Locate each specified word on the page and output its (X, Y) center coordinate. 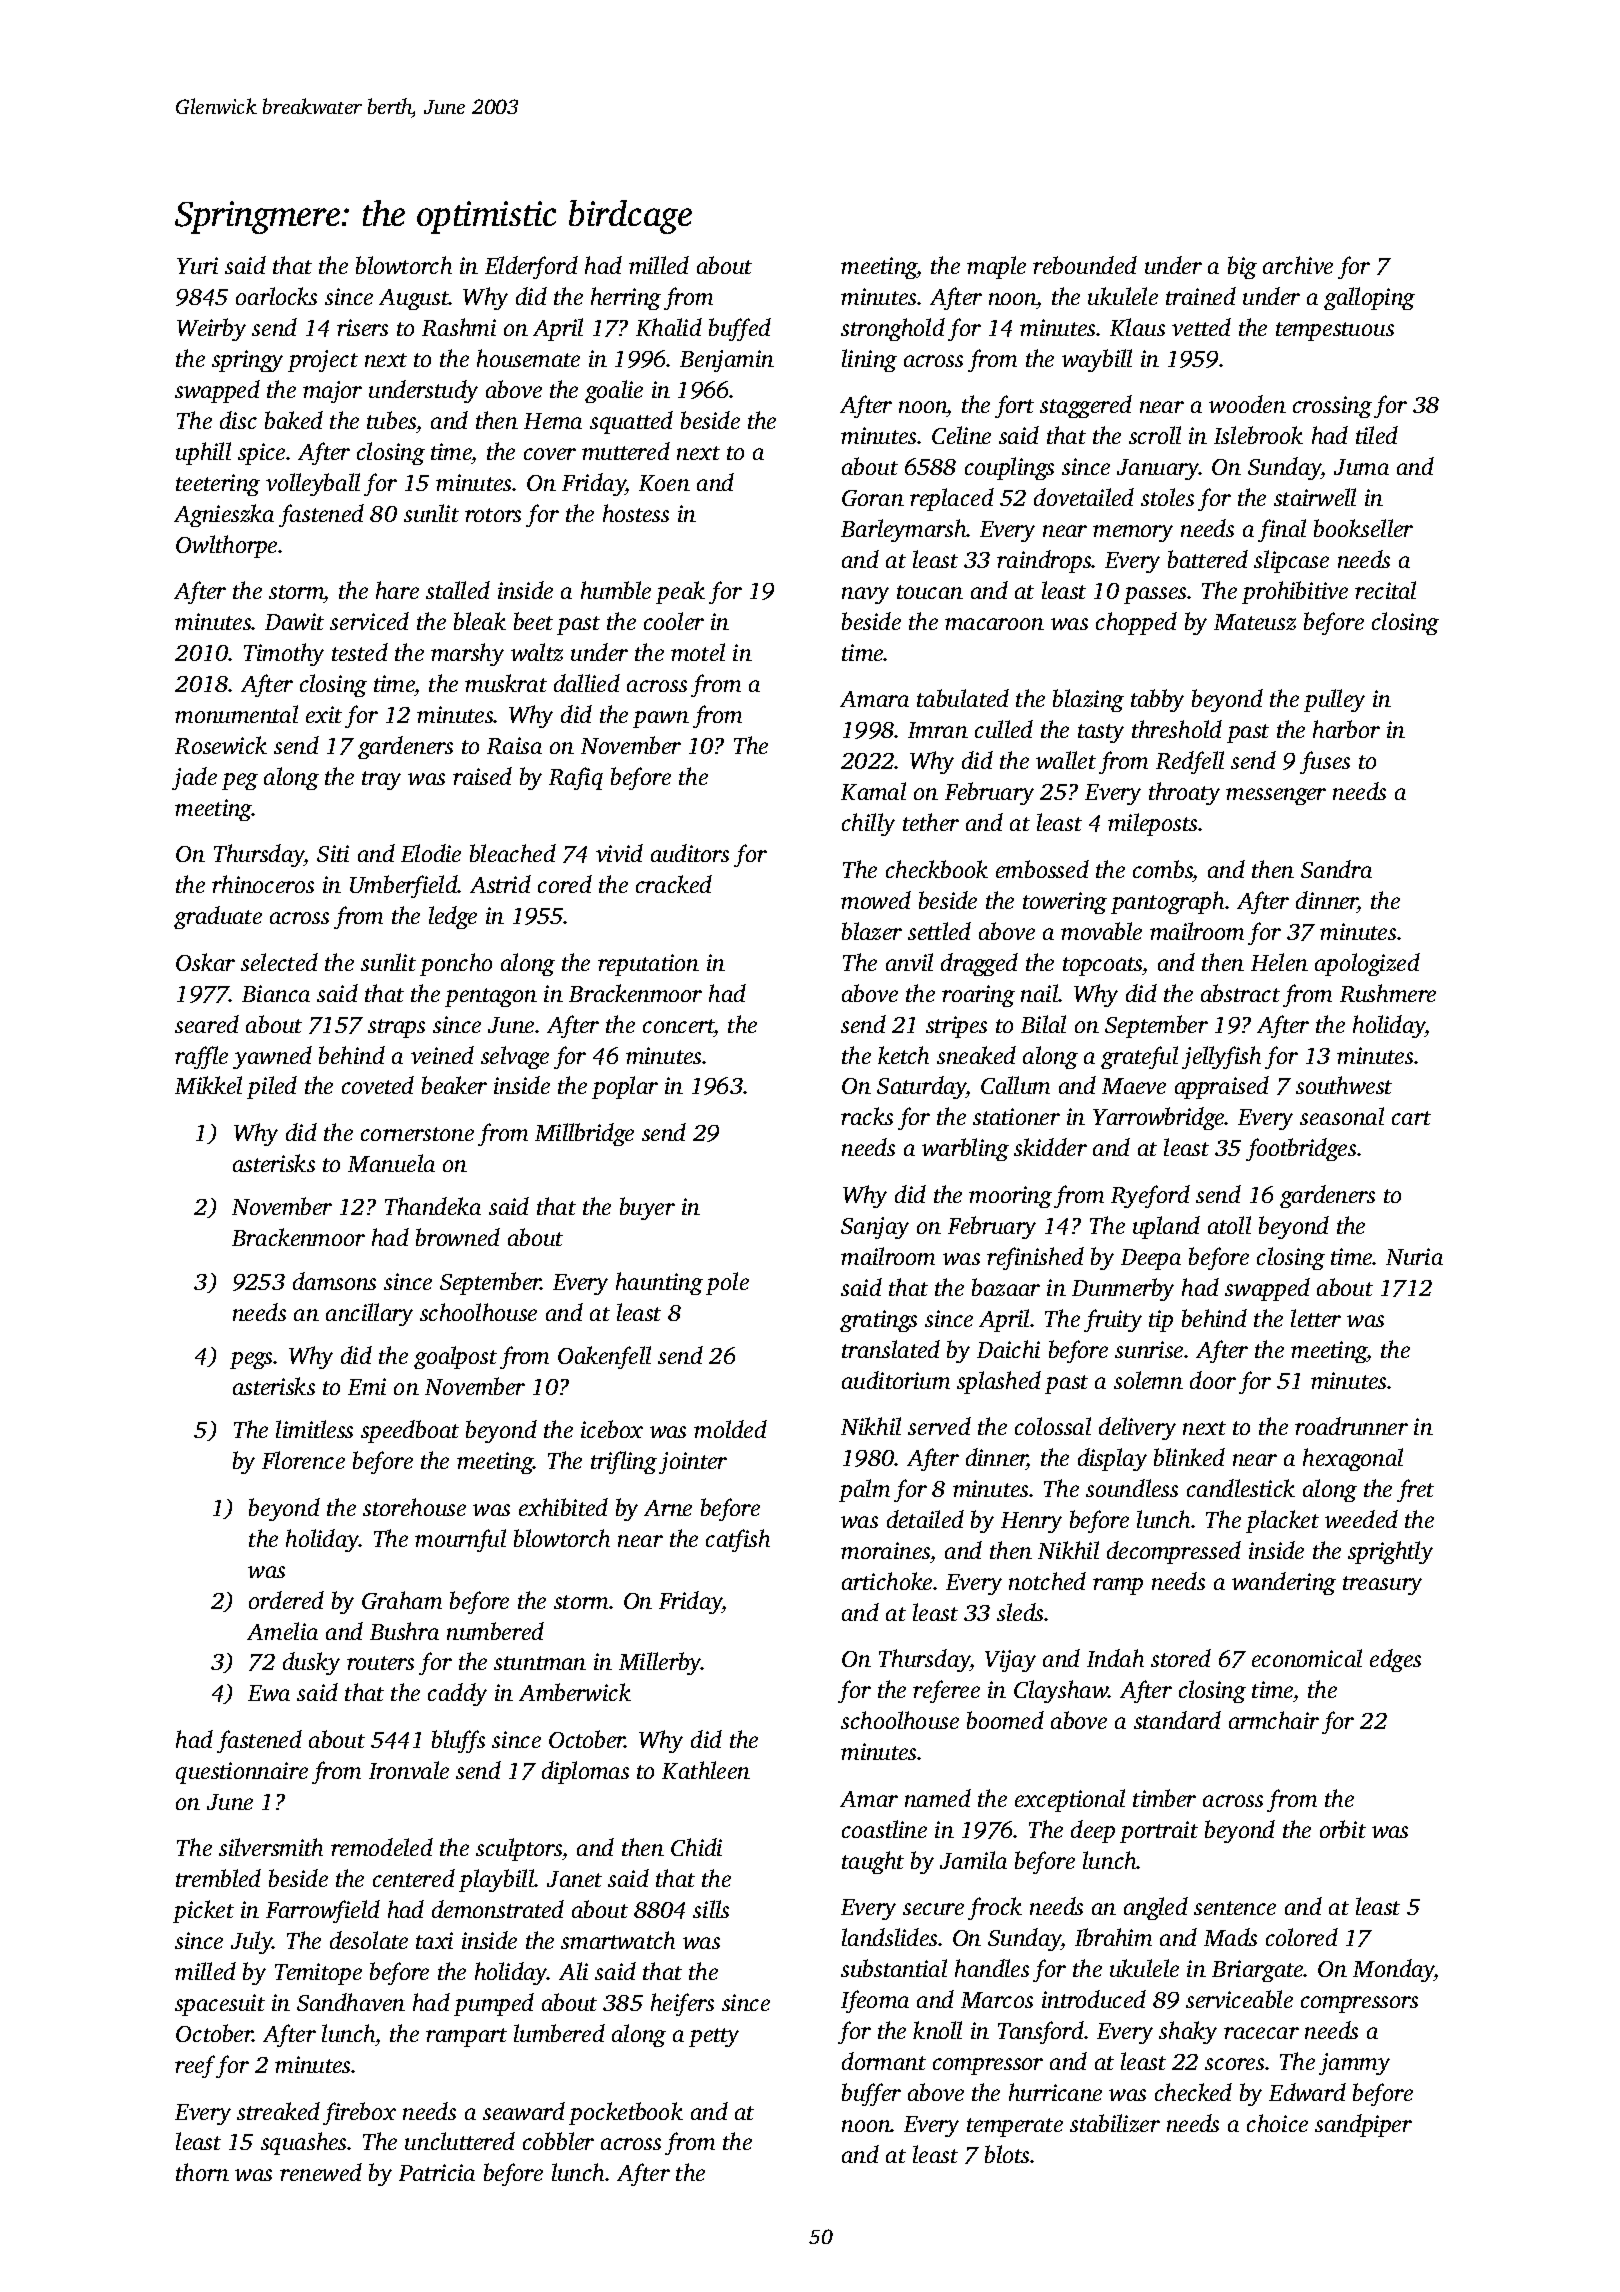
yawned (272, 1057)
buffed (740, 329)
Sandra (1336, 869)
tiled (1377, 435)
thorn (202, 2172)
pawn (661, 719)
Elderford (531, 267)
